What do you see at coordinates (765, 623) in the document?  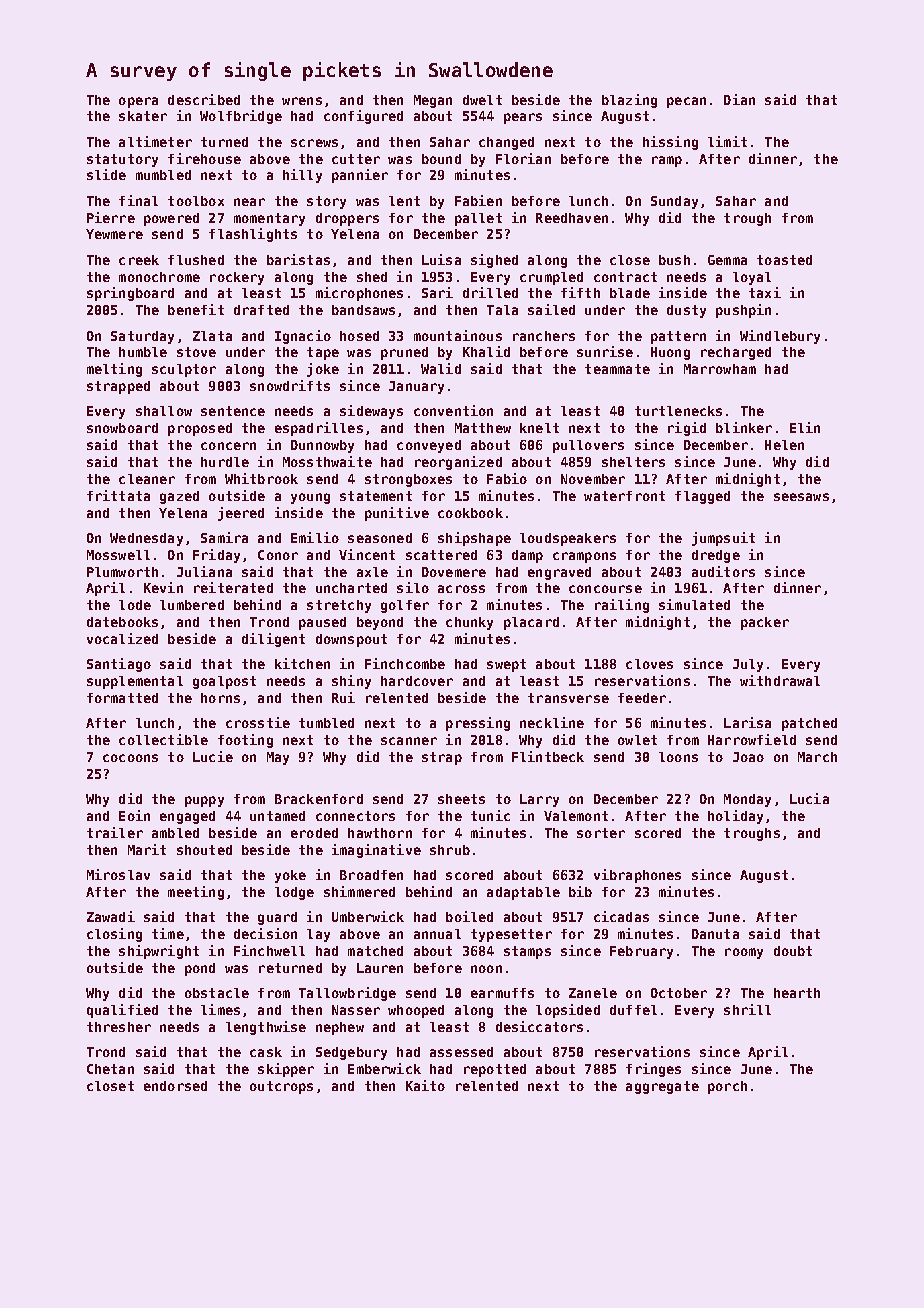 I see `packer` at bounding box center [765, 623].
